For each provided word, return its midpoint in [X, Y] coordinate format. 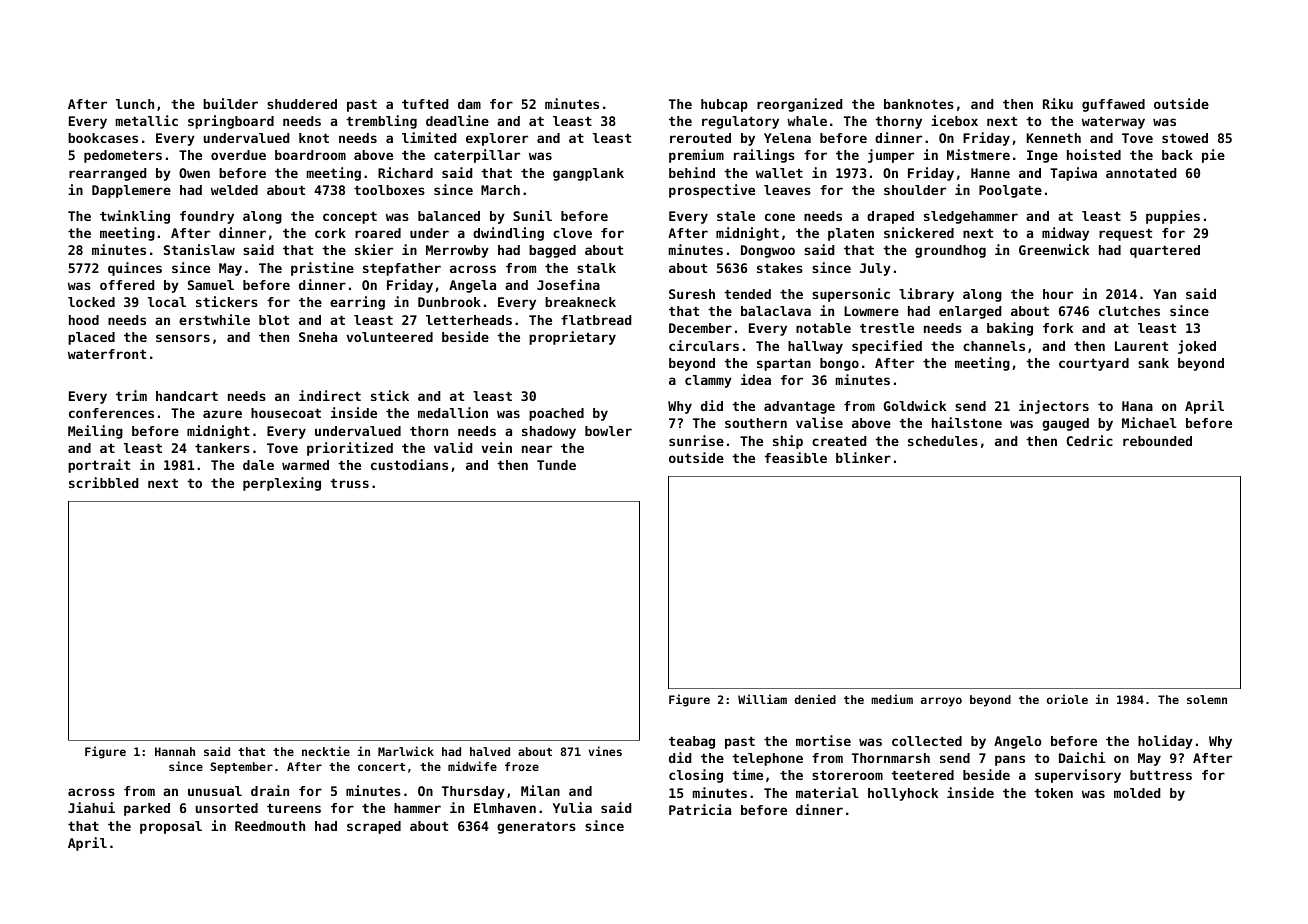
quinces [135, 269]
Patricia [700, 809]
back [1177, 155]
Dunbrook [449, 302]
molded [1137, 793]
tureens [294, 808]
